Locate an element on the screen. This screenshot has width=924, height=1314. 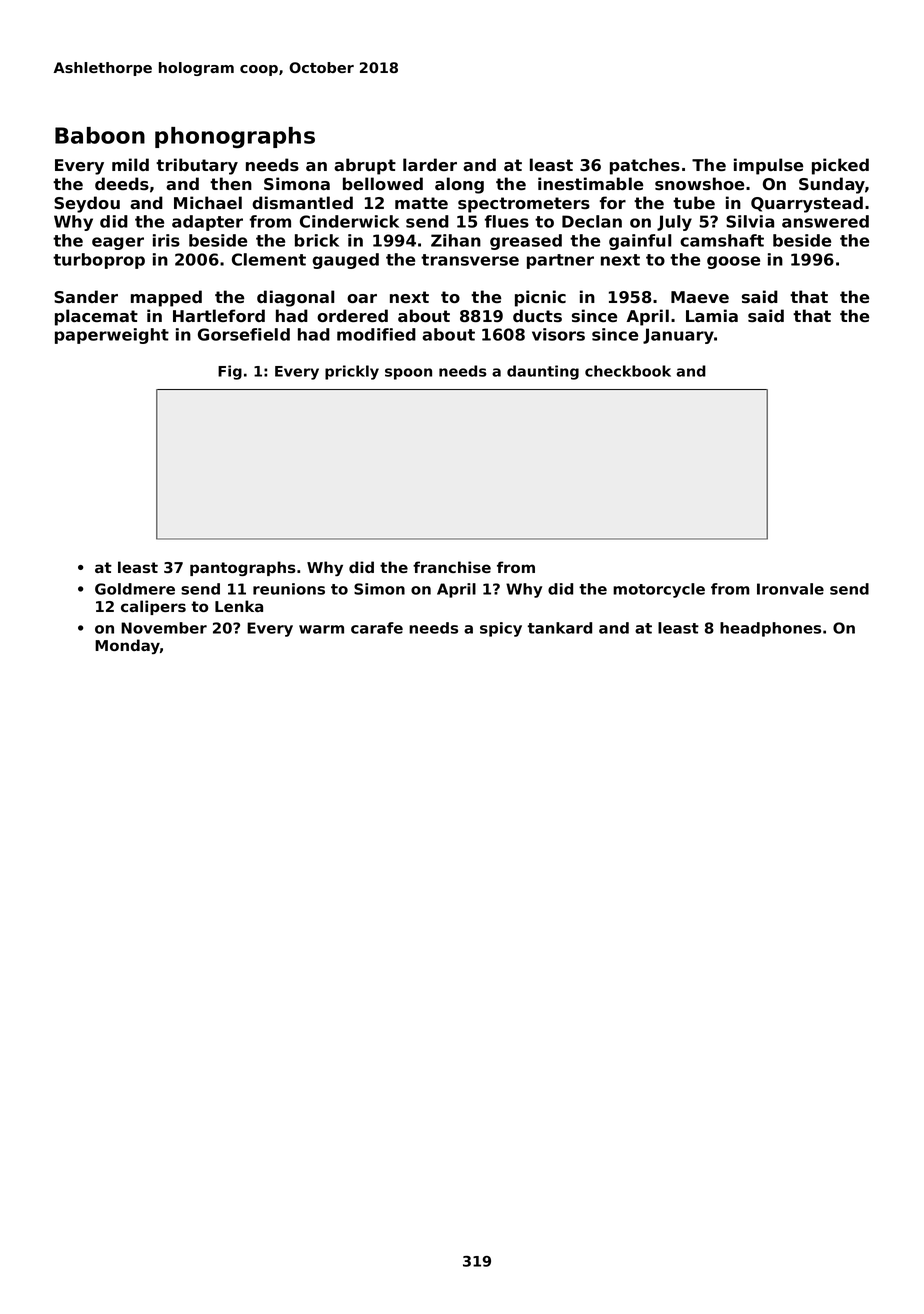
Monday is located at coordinates (127, 646).
